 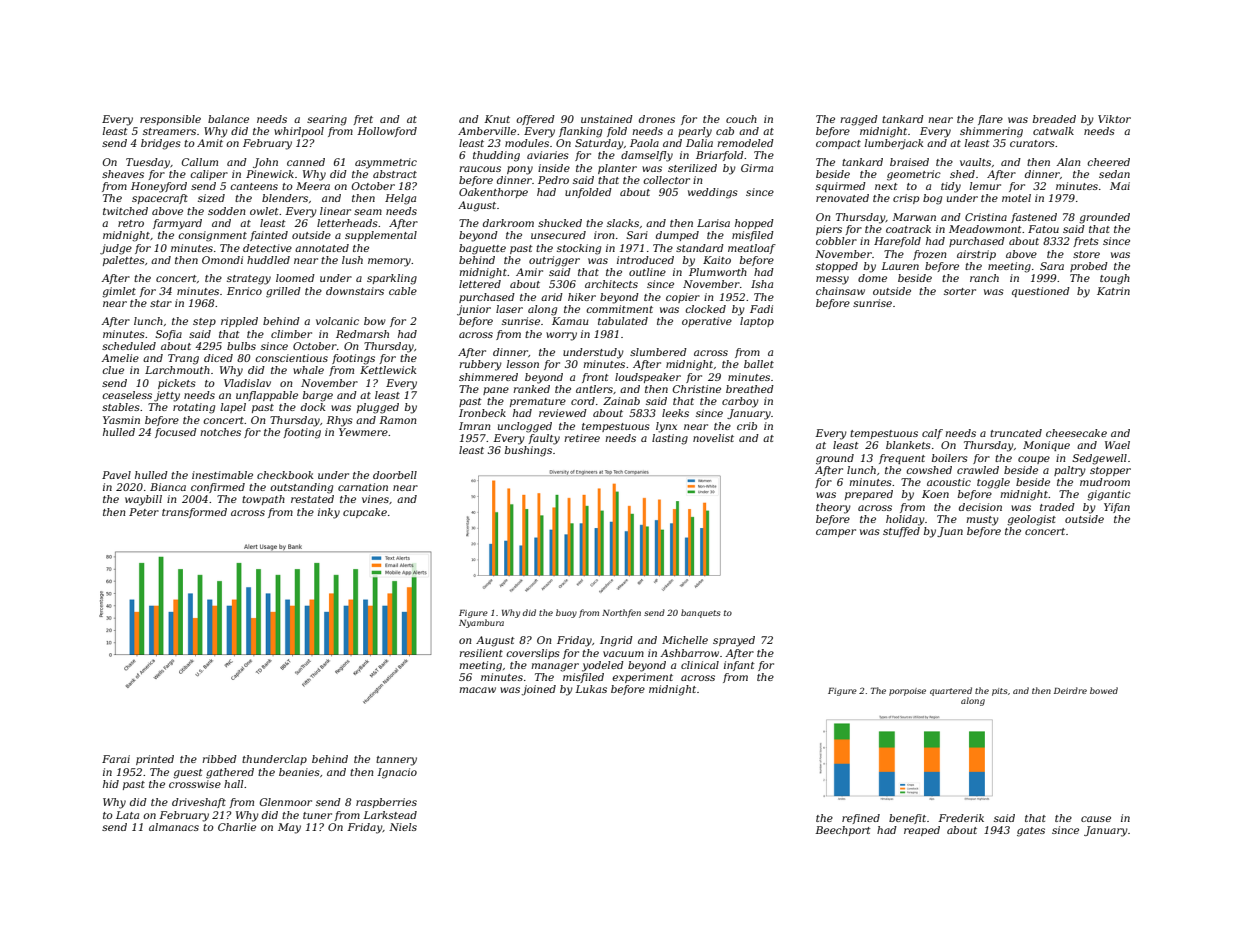 I want to click on Peter, so click(x=144, y=512).
